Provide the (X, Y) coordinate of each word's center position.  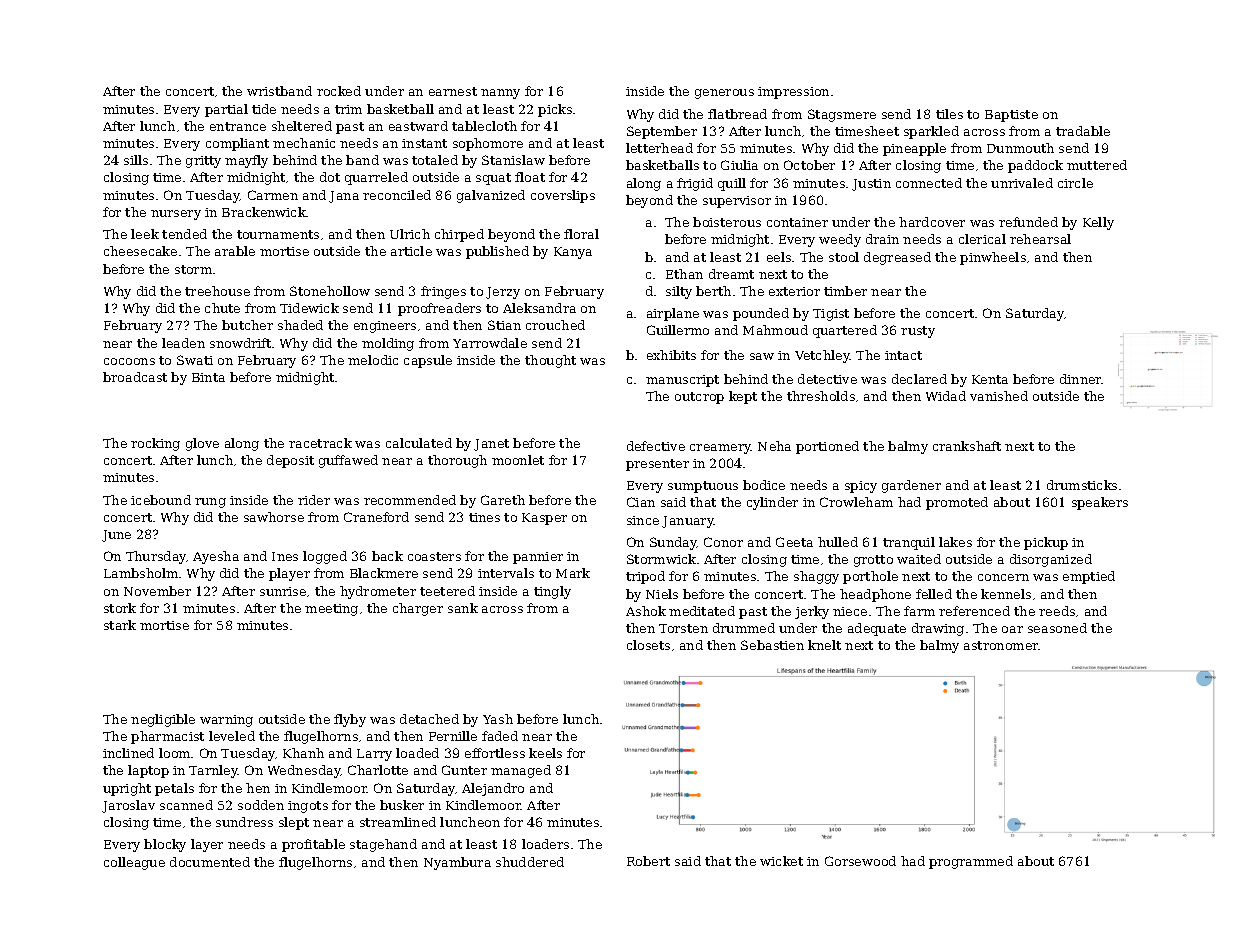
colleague (134, 863)
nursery (176, 215)
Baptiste (1011, 116)
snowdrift (240, 343)
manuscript (682, 381)
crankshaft (967, 446)
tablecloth (484, 126)
